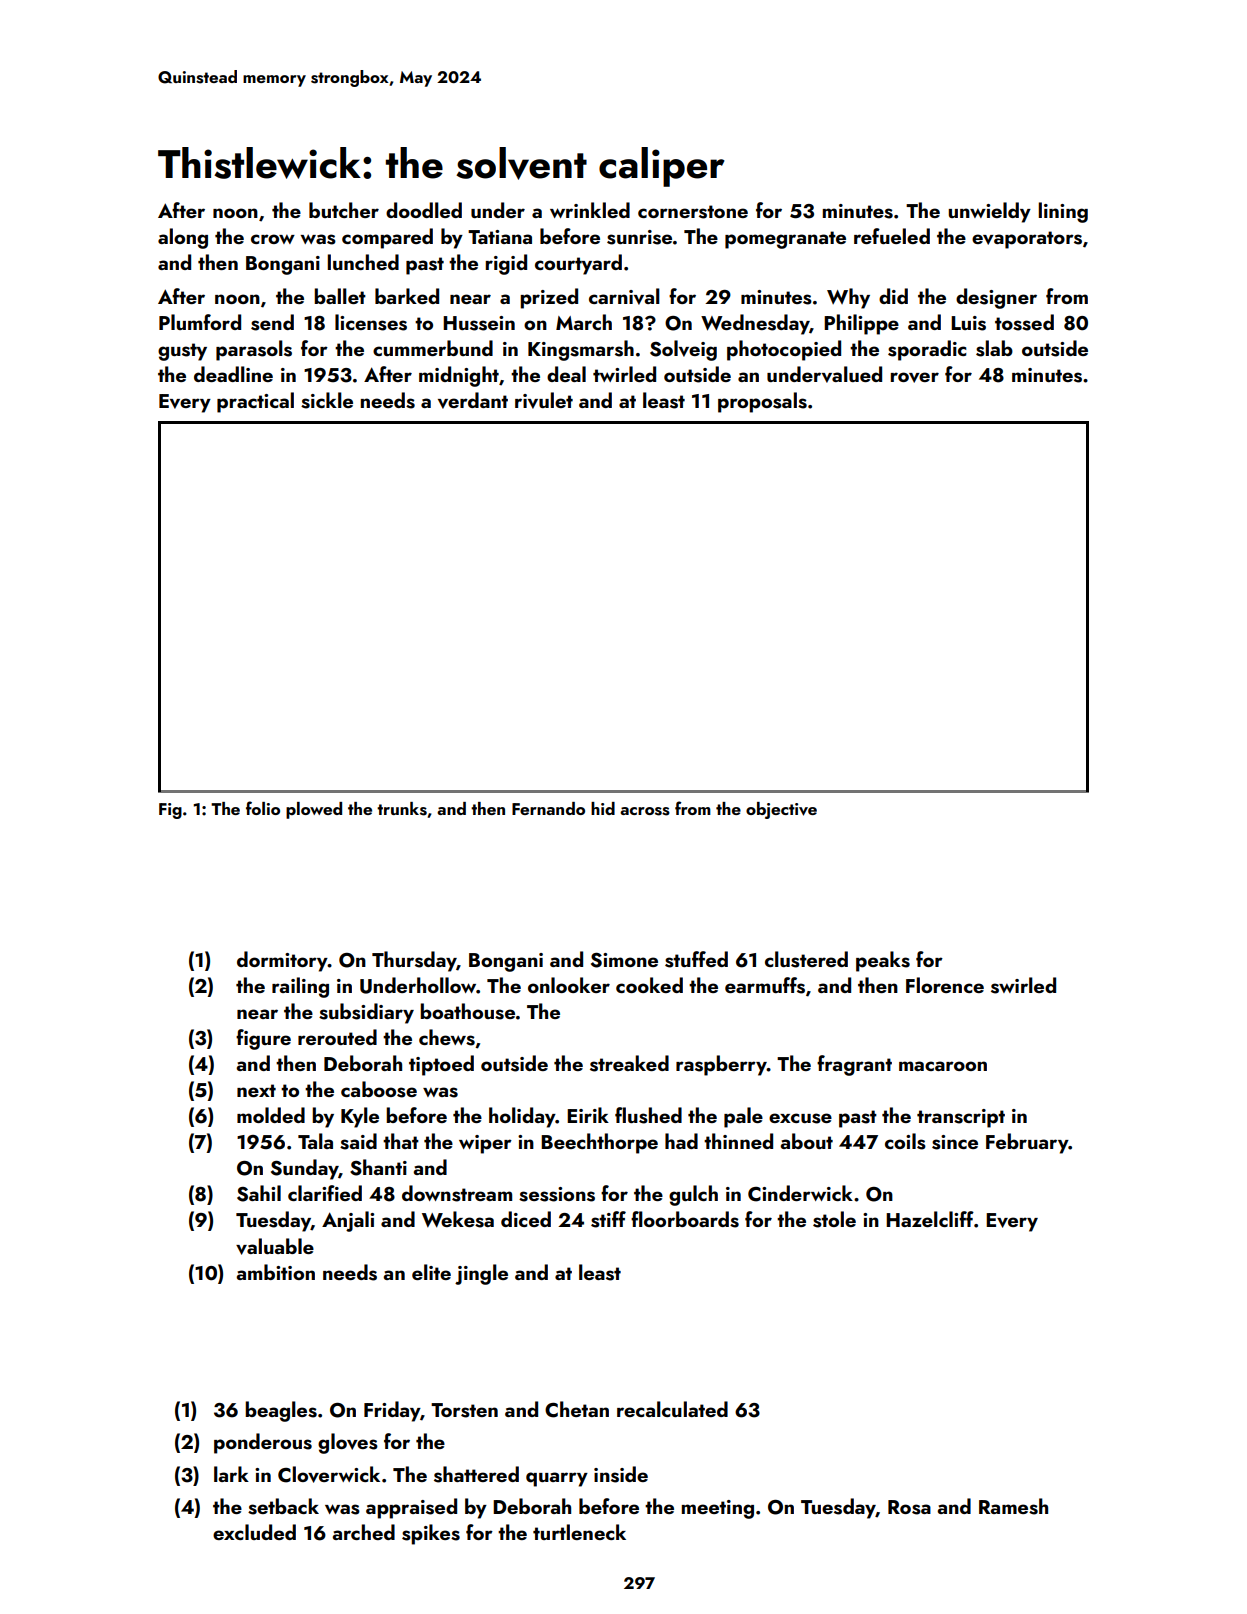 The width and height of the document is (1247, 1614). What do you see at coordinates (387, 238) in the document?
I see `compared` at bounding box center [387, 238].
